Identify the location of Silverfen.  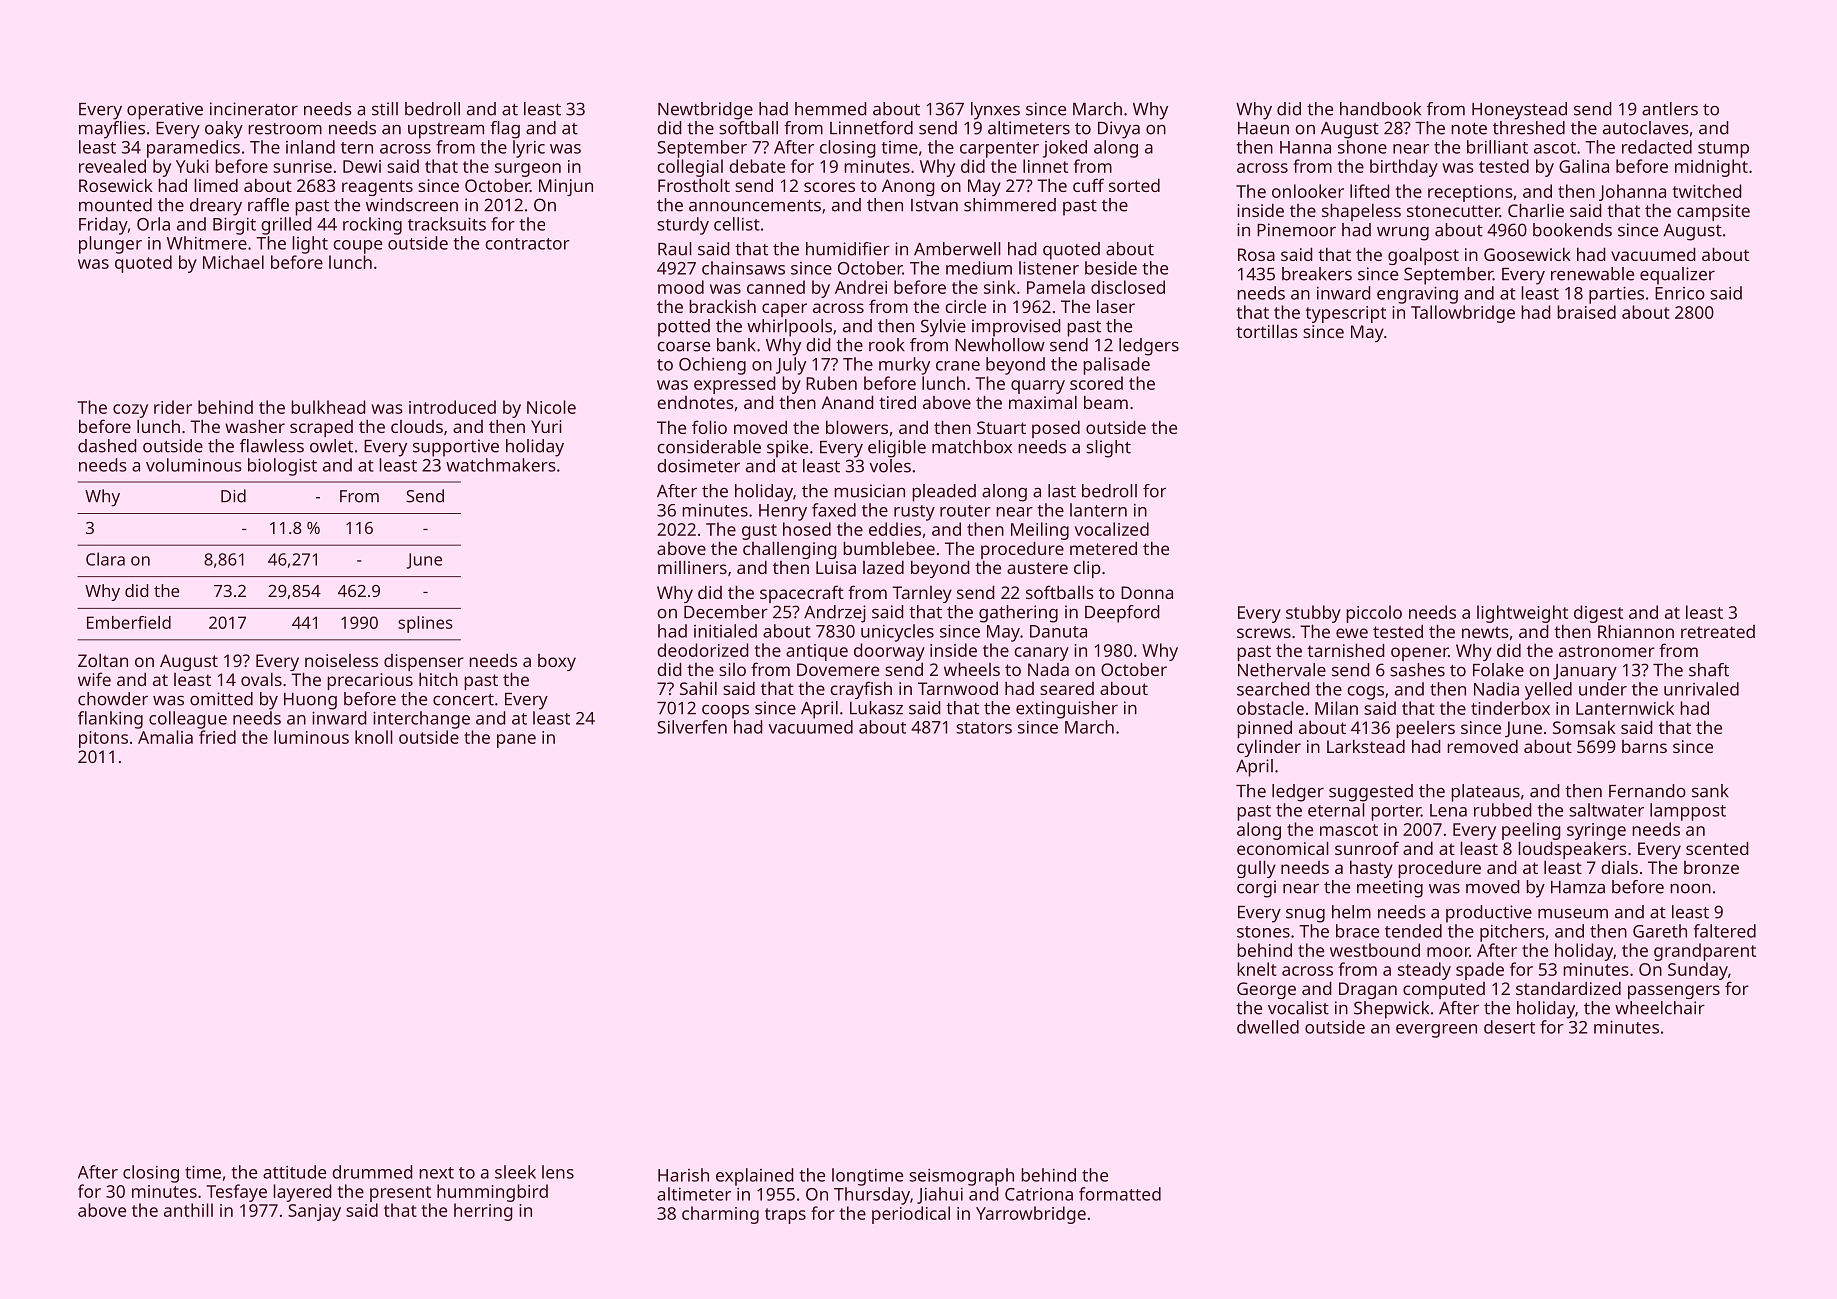
(692, 727).
